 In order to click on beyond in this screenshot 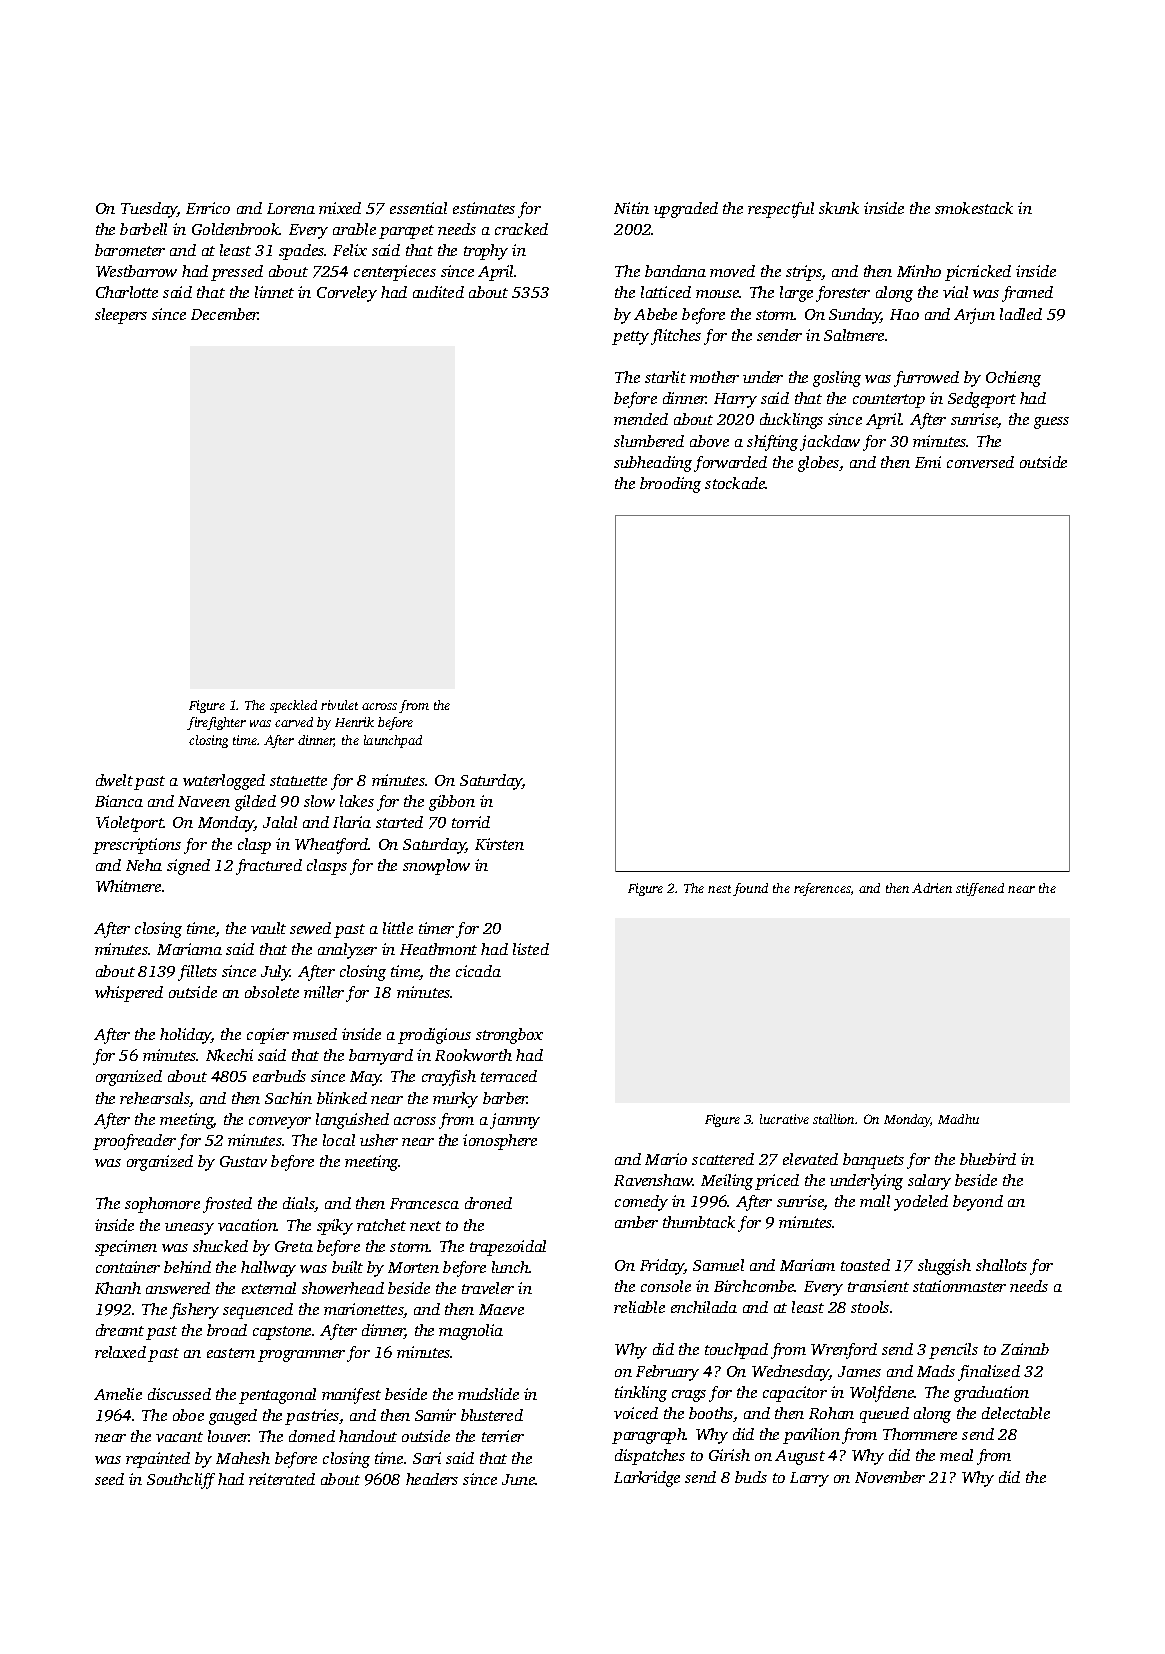, I will do `click(978, 1203)`.
